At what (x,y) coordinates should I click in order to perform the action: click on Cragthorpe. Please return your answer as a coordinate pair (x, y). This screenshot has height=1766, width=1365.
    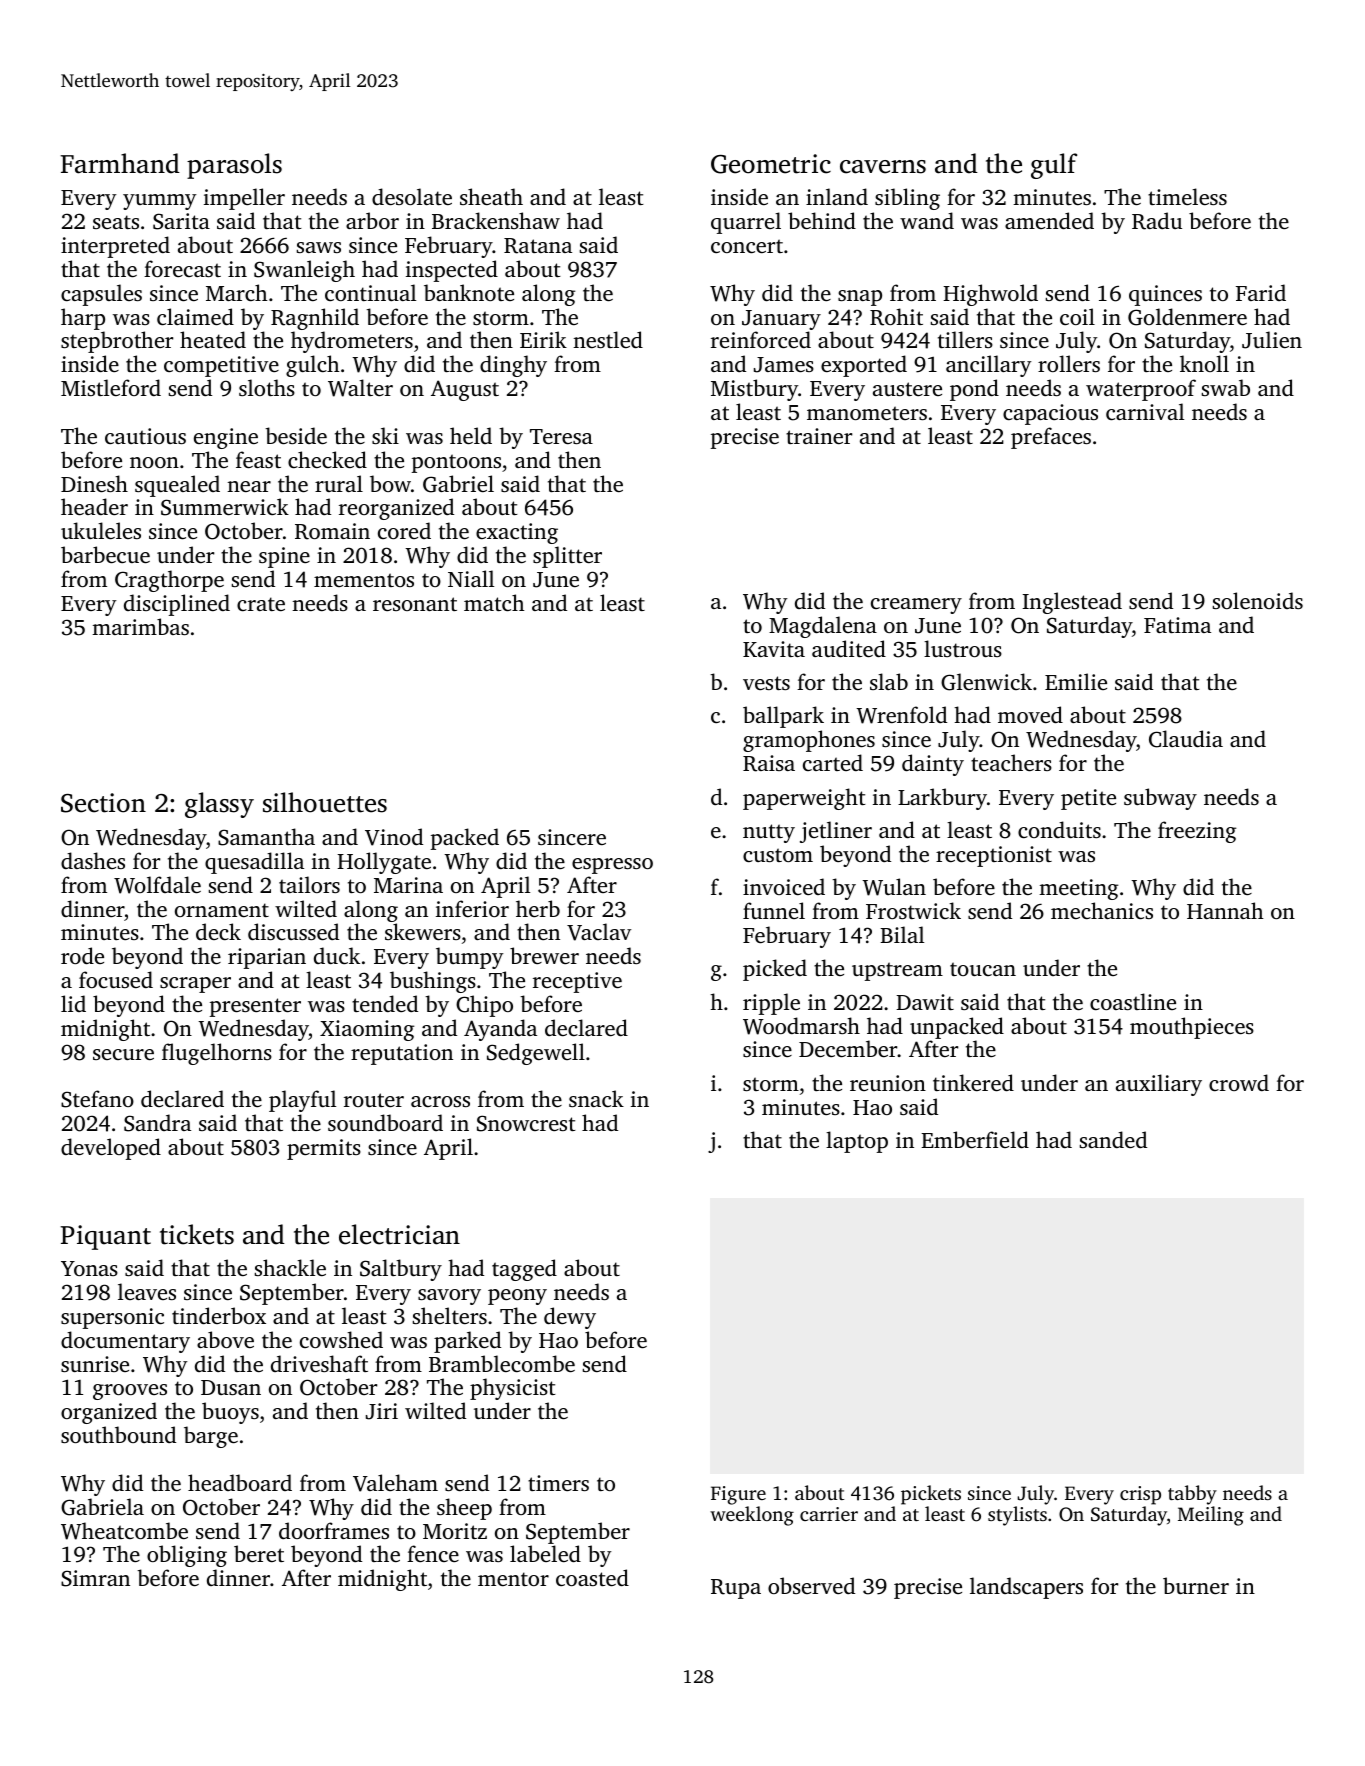
    Looking at the image, I should click on (169, 581).
